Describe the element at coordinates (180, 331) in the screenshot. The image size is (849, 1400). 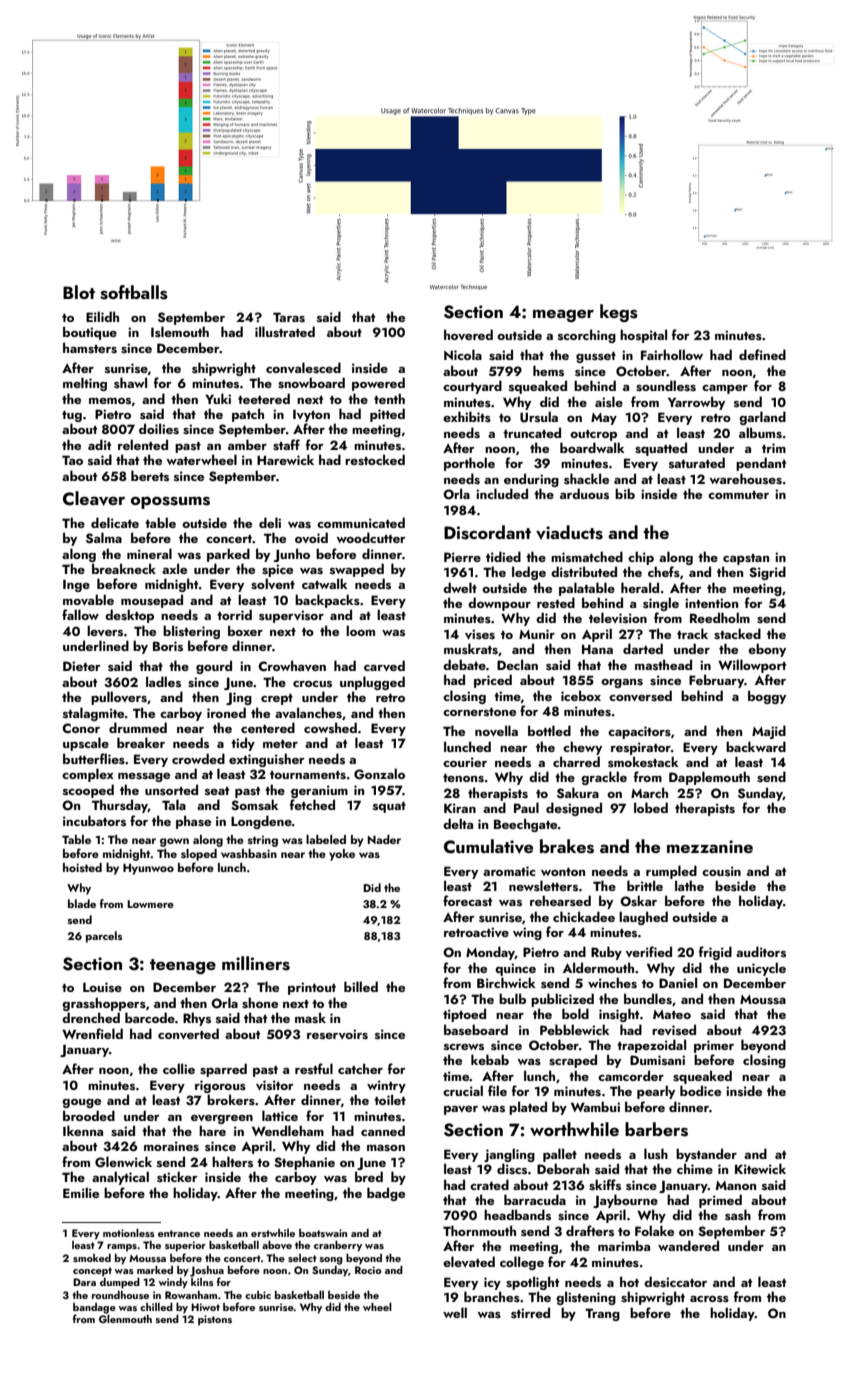
I see `Islemouth` at that location.
